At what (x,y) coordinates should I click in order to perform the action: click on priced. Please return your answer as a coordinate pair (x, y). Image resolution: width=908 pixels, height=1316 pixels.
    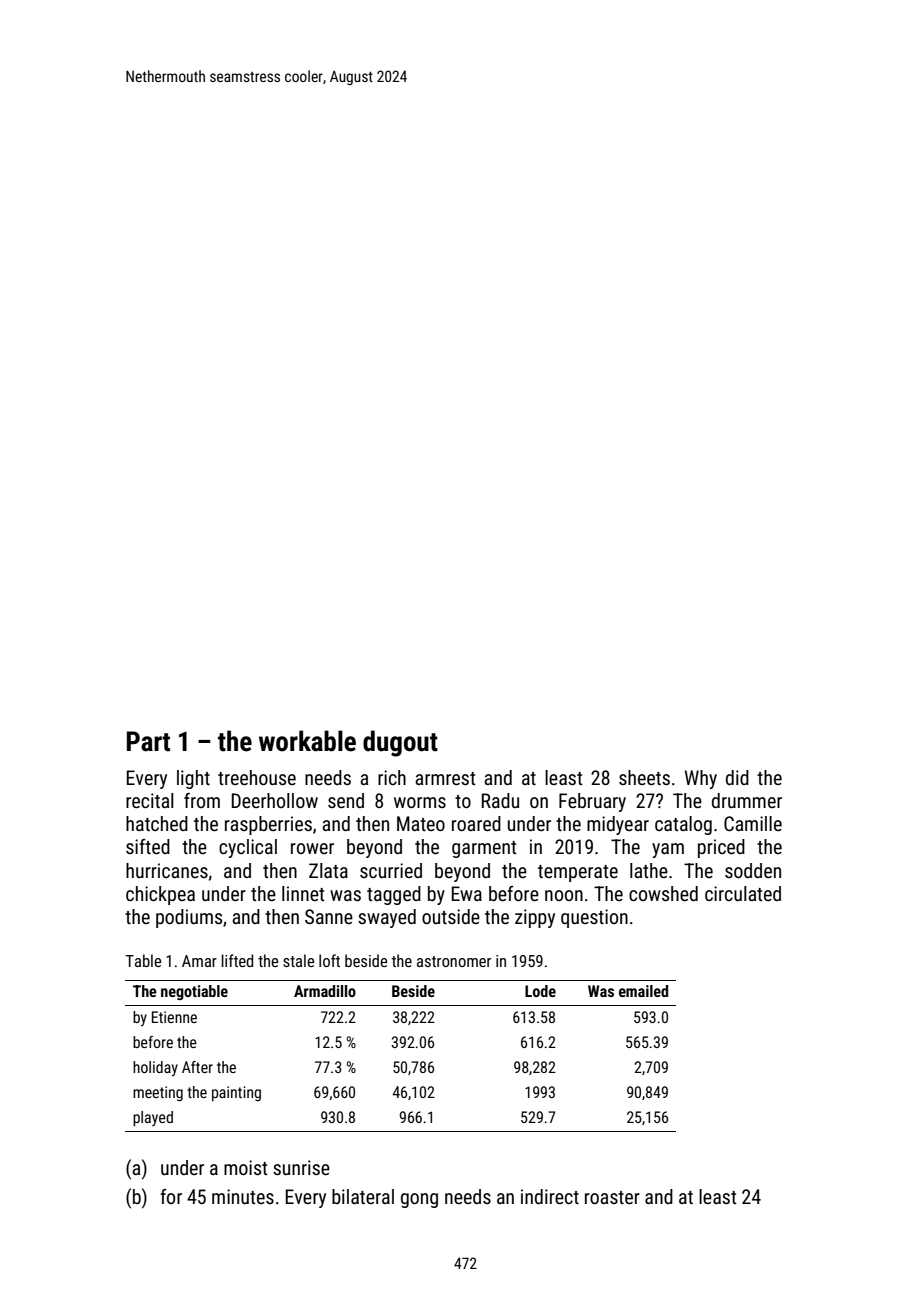
    Looking at the image, I should click on (721, 848).
